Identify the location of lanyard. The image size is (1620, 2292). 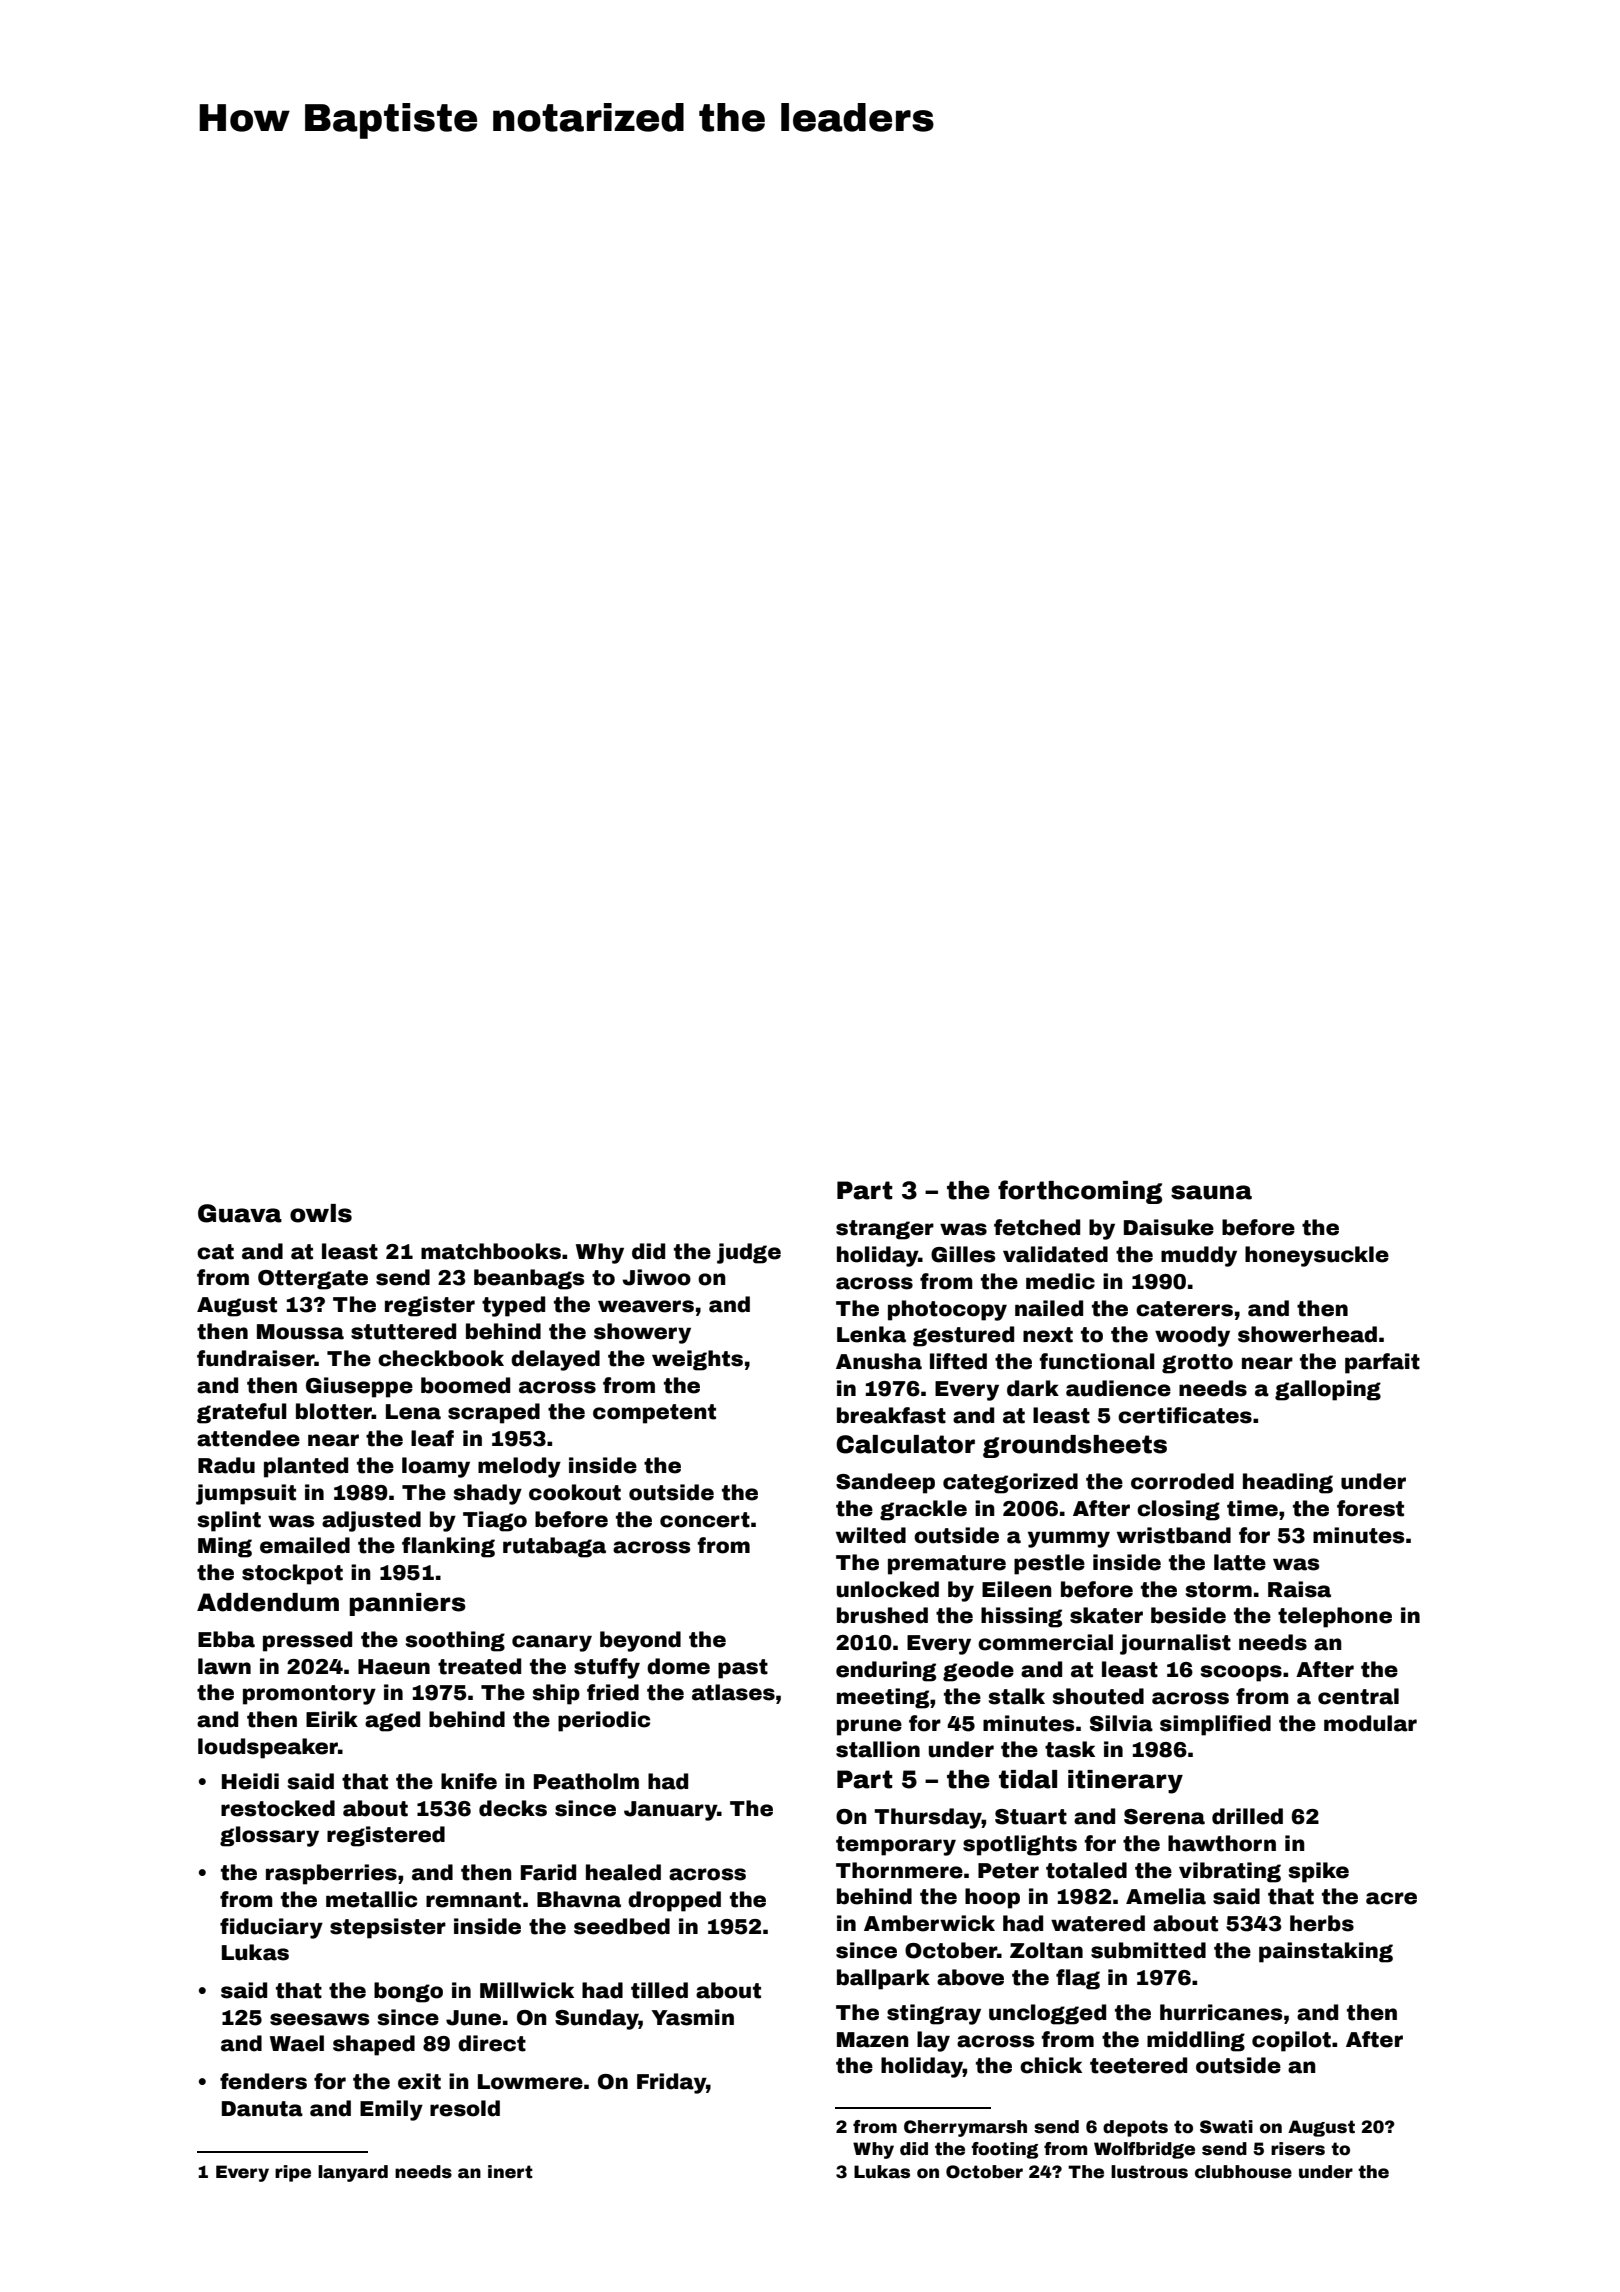
(353, 2173).
